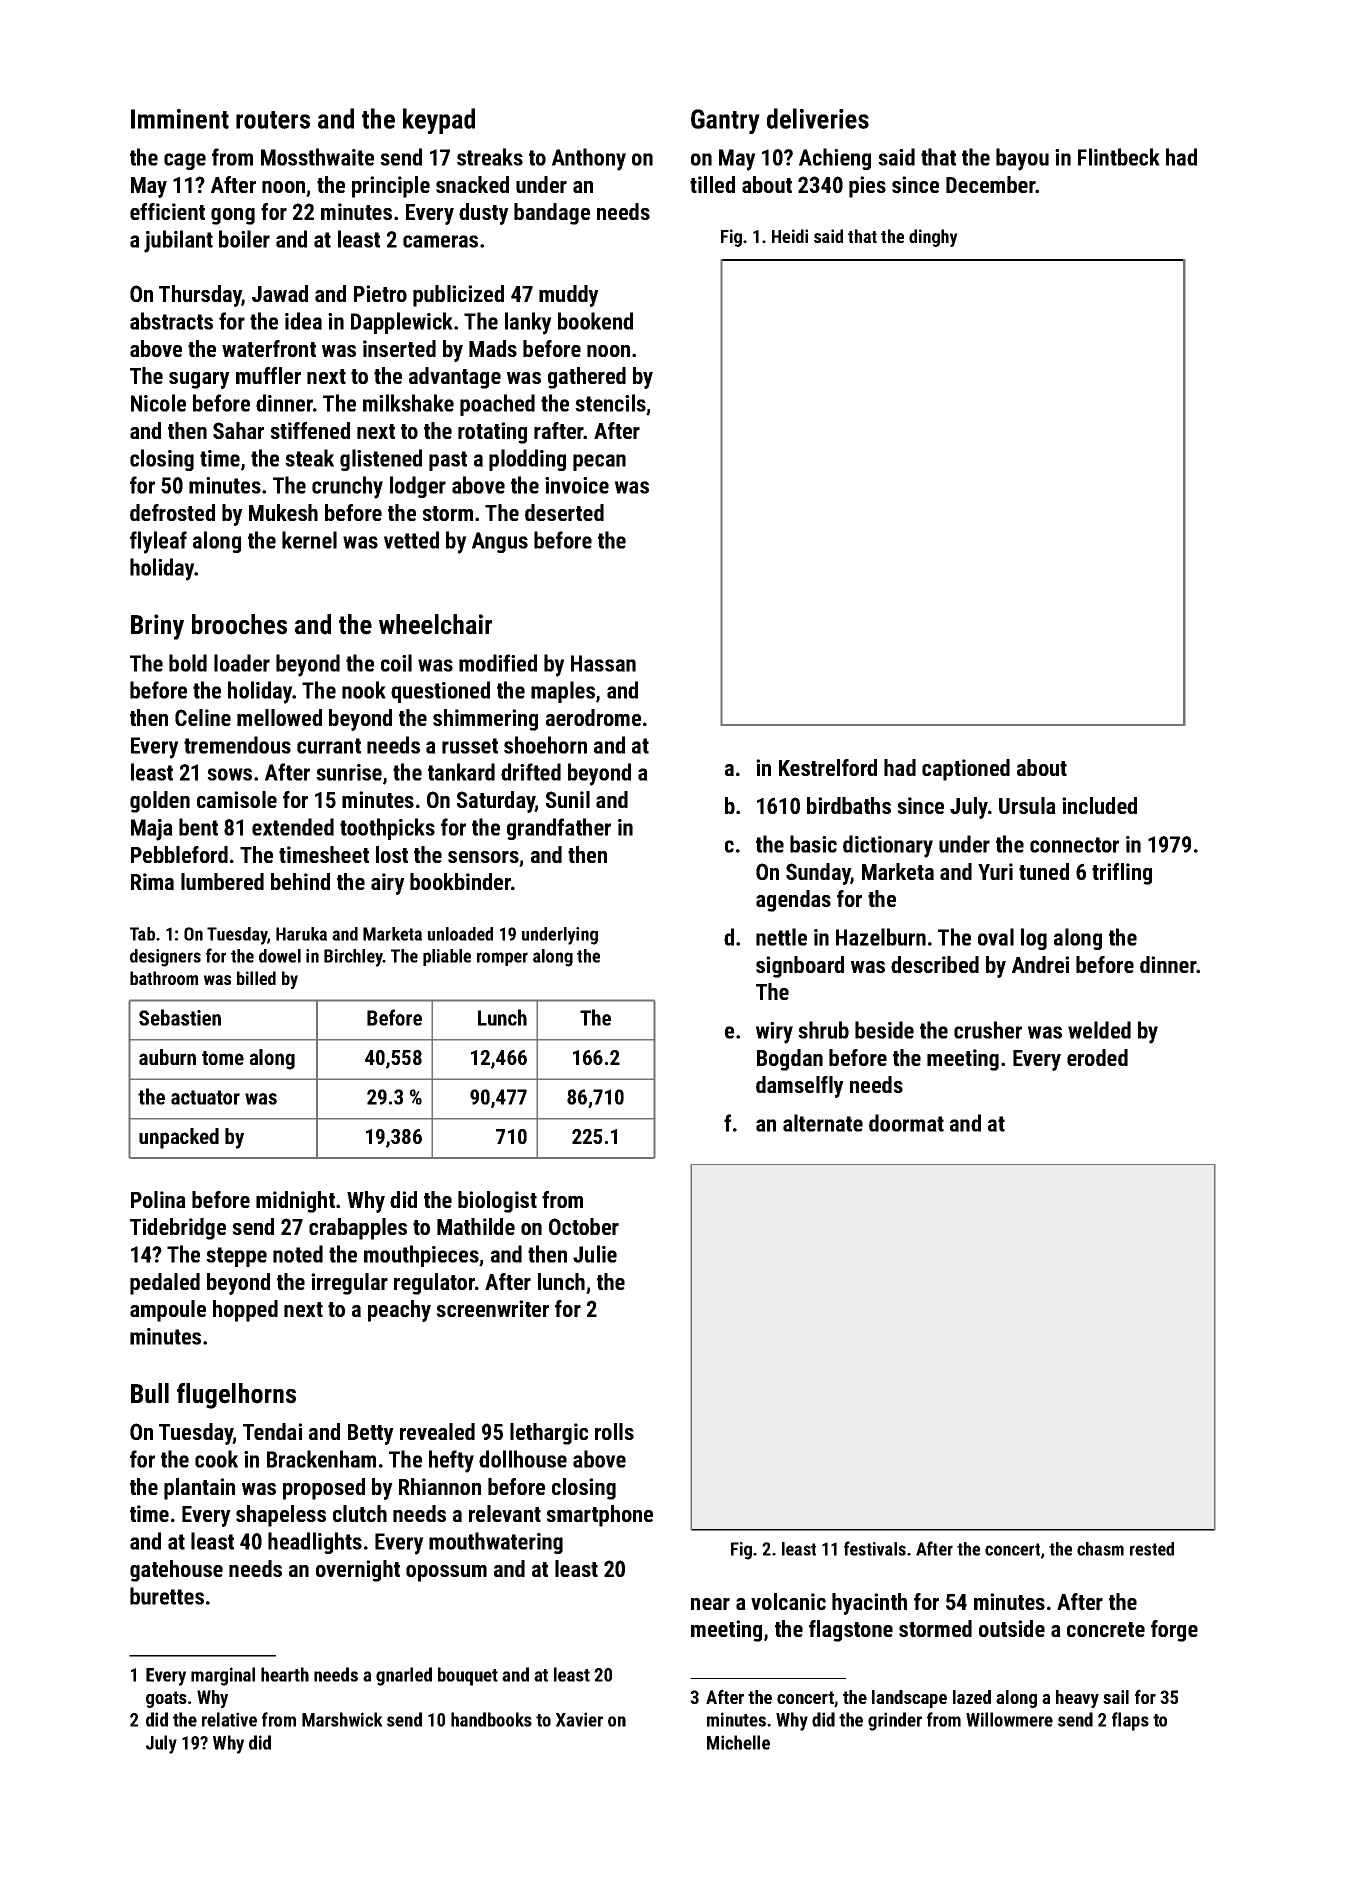  I want to click on Xavier, so click(579, 1719).
